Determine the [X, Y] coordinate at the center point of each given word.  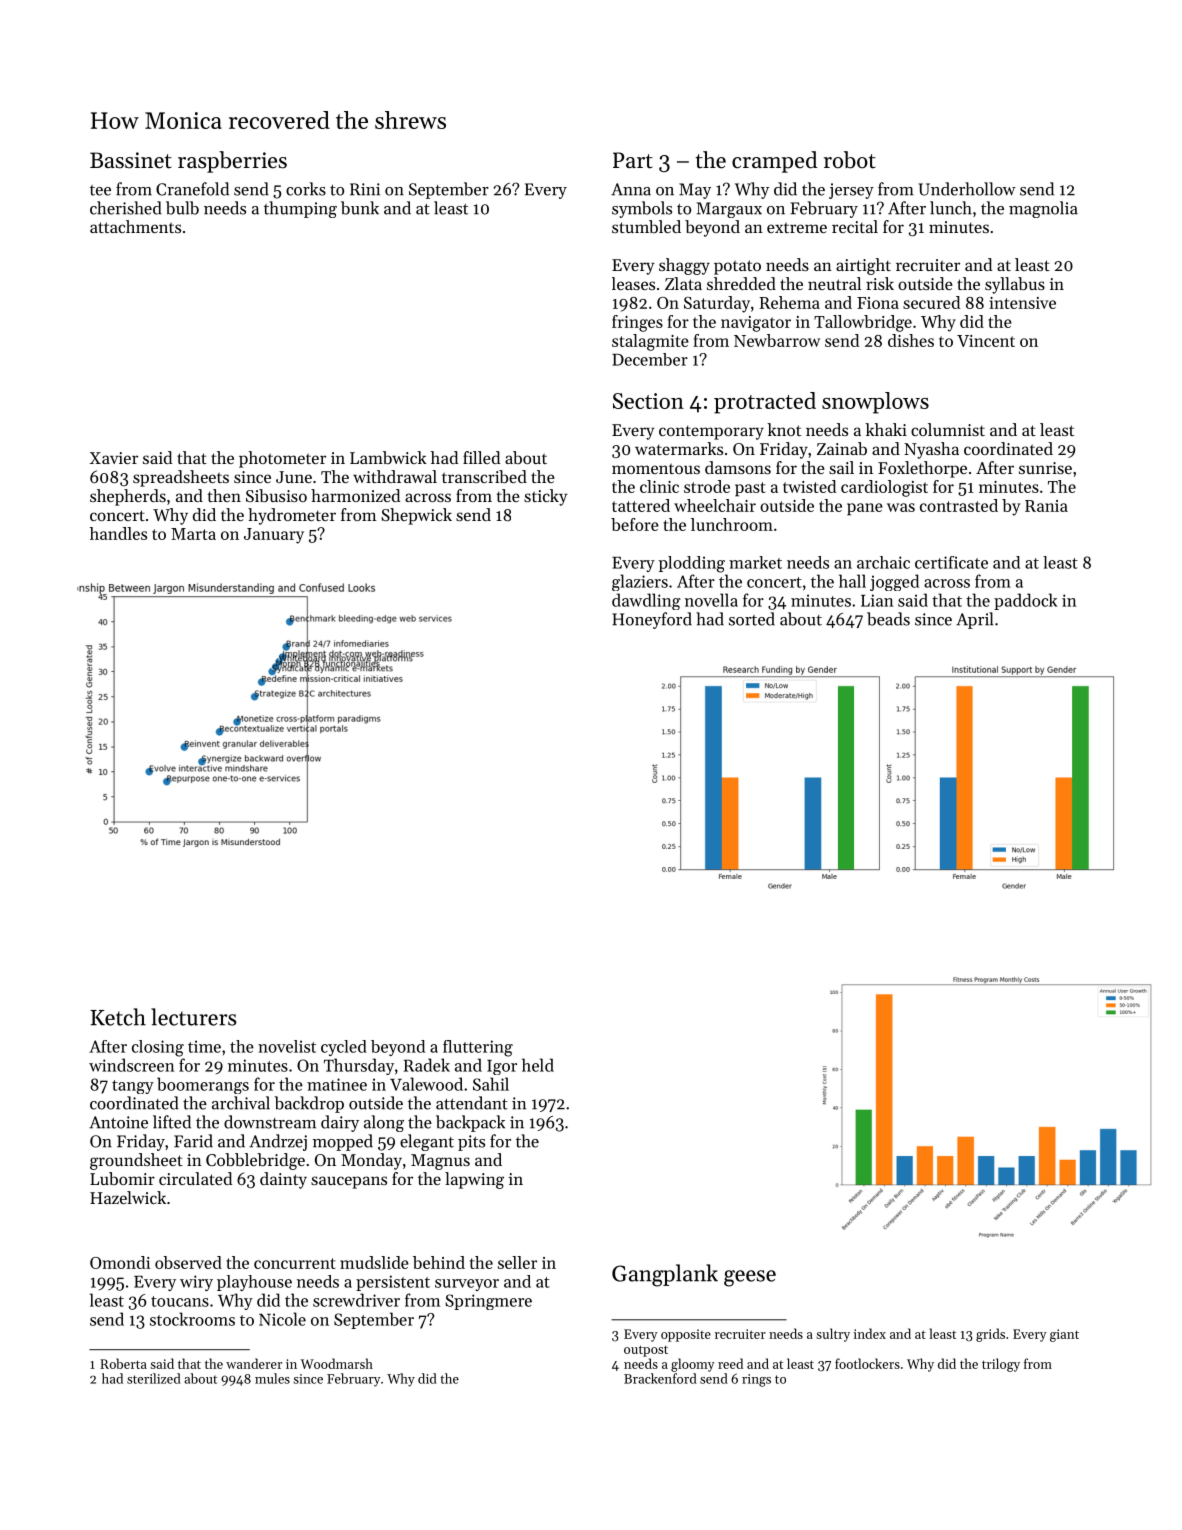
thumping [300, 209]
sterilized [154, 1378]
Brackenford [660, 1378]
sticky [545, 497]
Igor [502, 1067]
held [538, 1065]
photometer [282, 459]
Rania [1046, 506]
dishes [911, 340]
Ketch [118, 1017]
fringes [637, 323]
